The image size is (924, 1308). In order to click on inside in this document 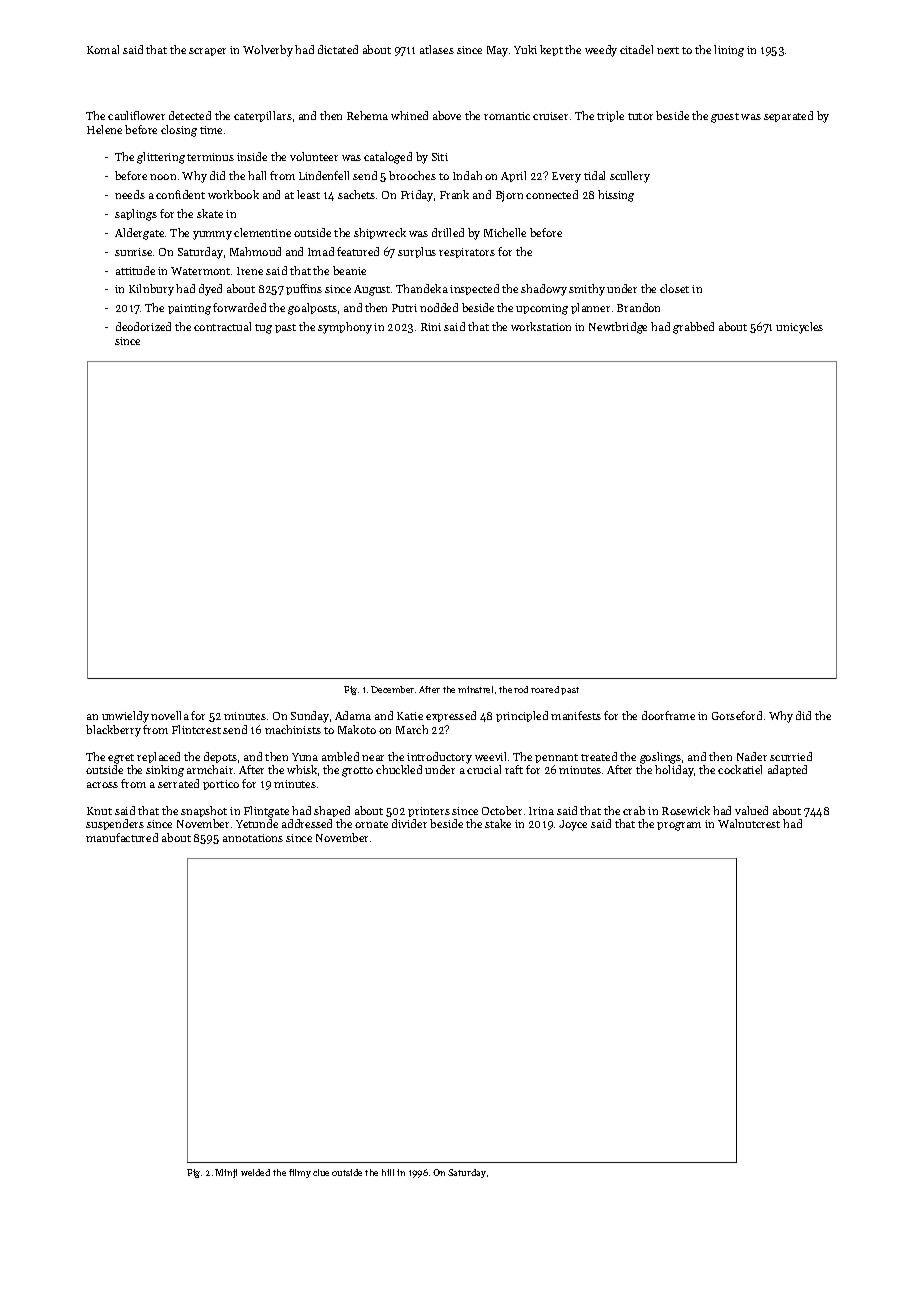, I will do `click(252, 156)`.
